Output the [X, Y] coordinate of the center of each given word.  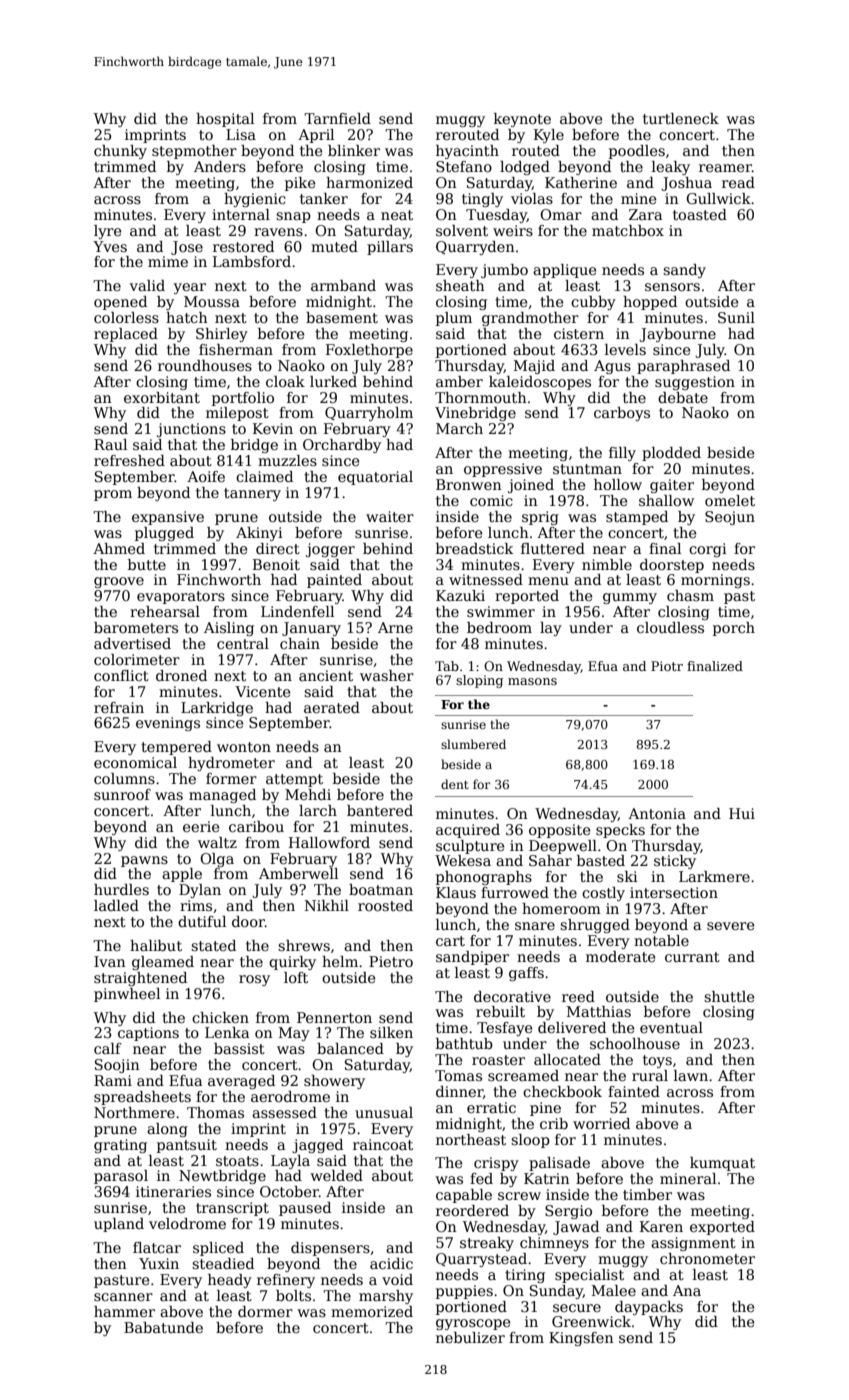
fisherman [236, 349]
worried [601, 1123]
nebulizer [470, 1337]
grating [120, 1146]
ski [627, 876]
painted [334, 581]
